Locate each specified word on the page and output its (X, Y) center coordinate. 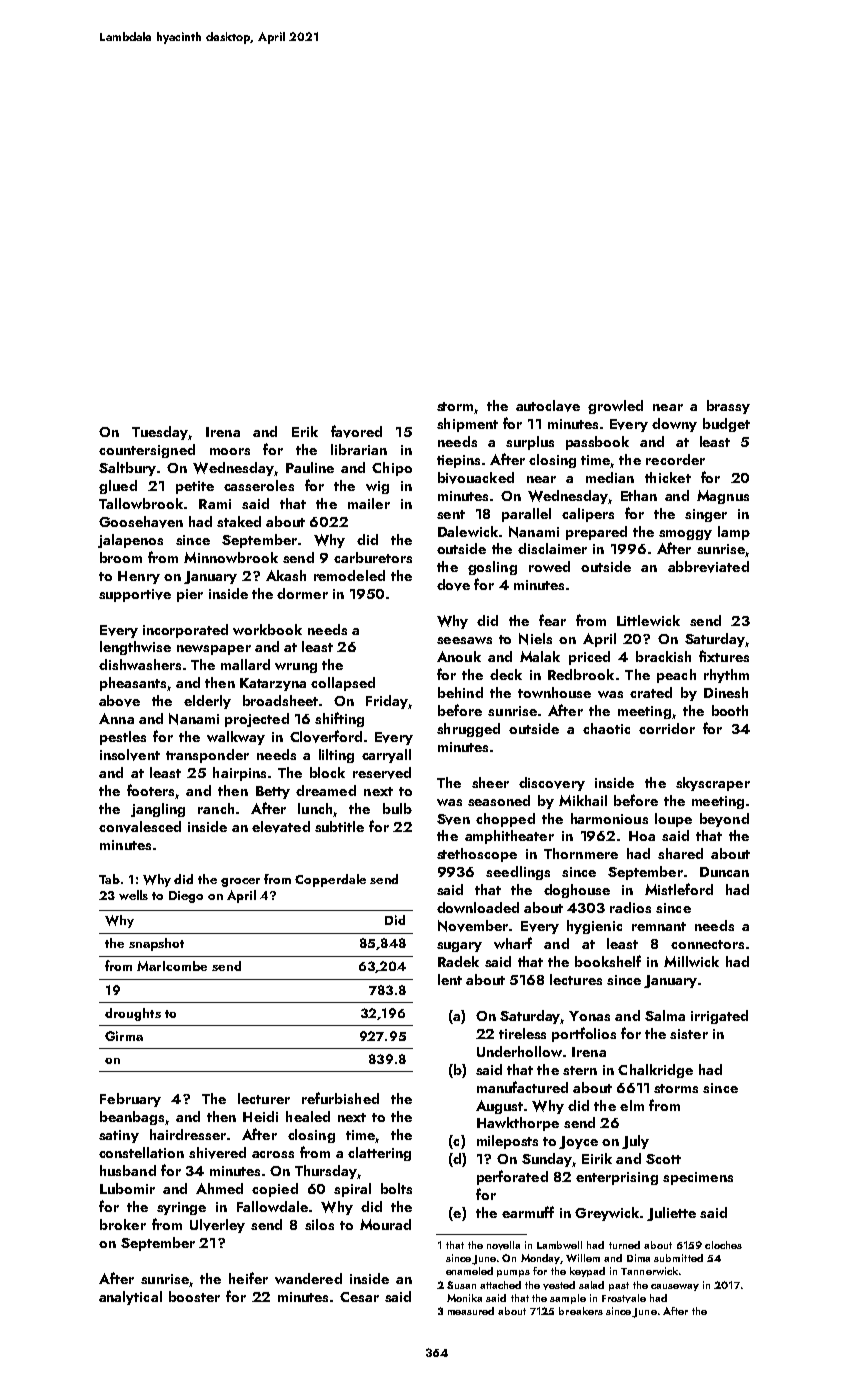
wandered (308, 1278)
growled (615, 407)
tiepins (458, 461)
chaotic (606, 728)
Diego (186, 897)
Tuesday (160, 433)
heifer (248, 1278)
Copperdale (330, 880)
